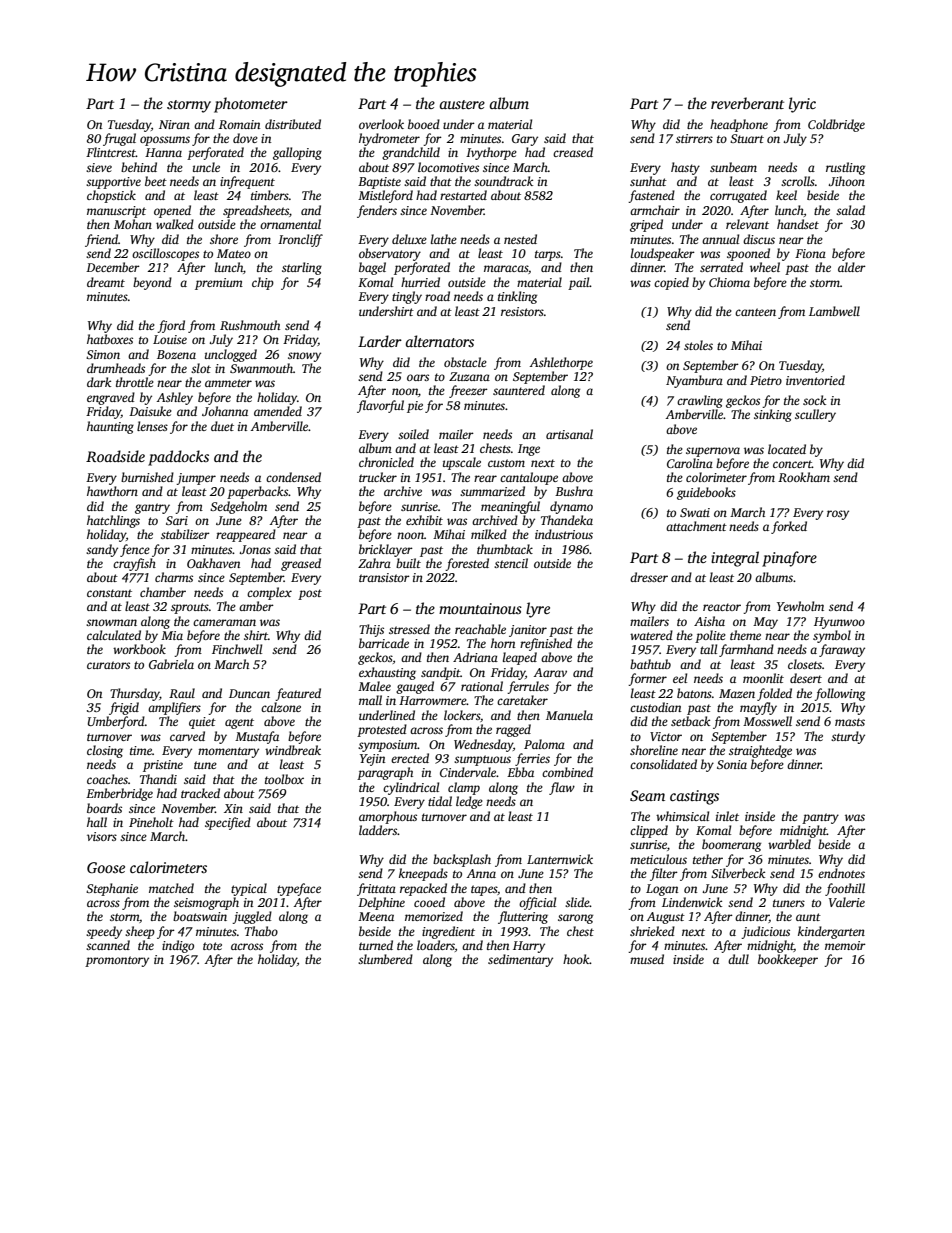 This screenshot has height=1233, width=952. I want to click on supernova, so click(713, 452).
